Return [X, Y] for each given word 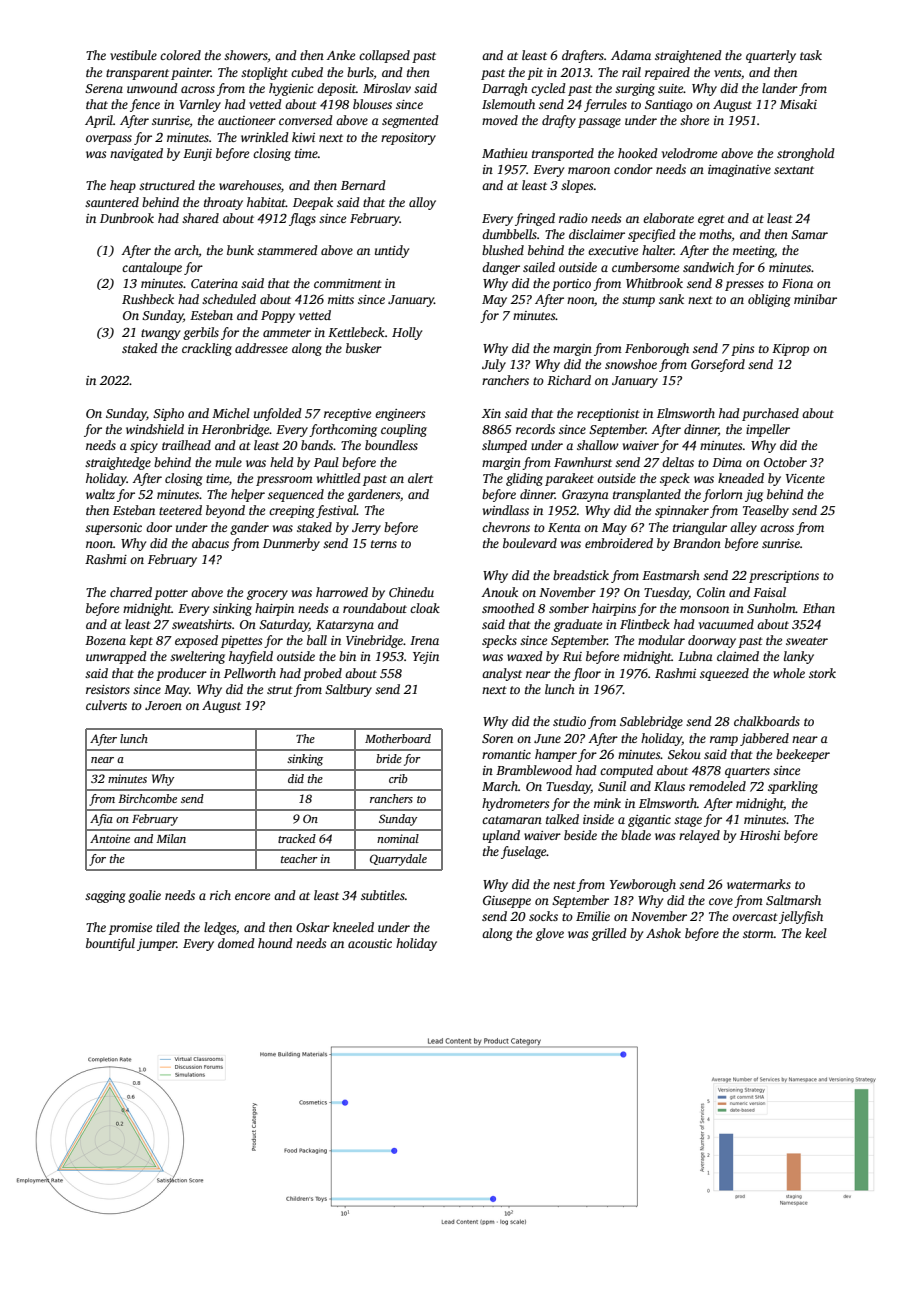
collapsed [384, 56]
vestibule [133, 55]
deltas [678, 462]
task [811, 55]
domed [236, 943]
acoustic [370, 943]
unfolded [278, 414]
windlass [506, 510]
